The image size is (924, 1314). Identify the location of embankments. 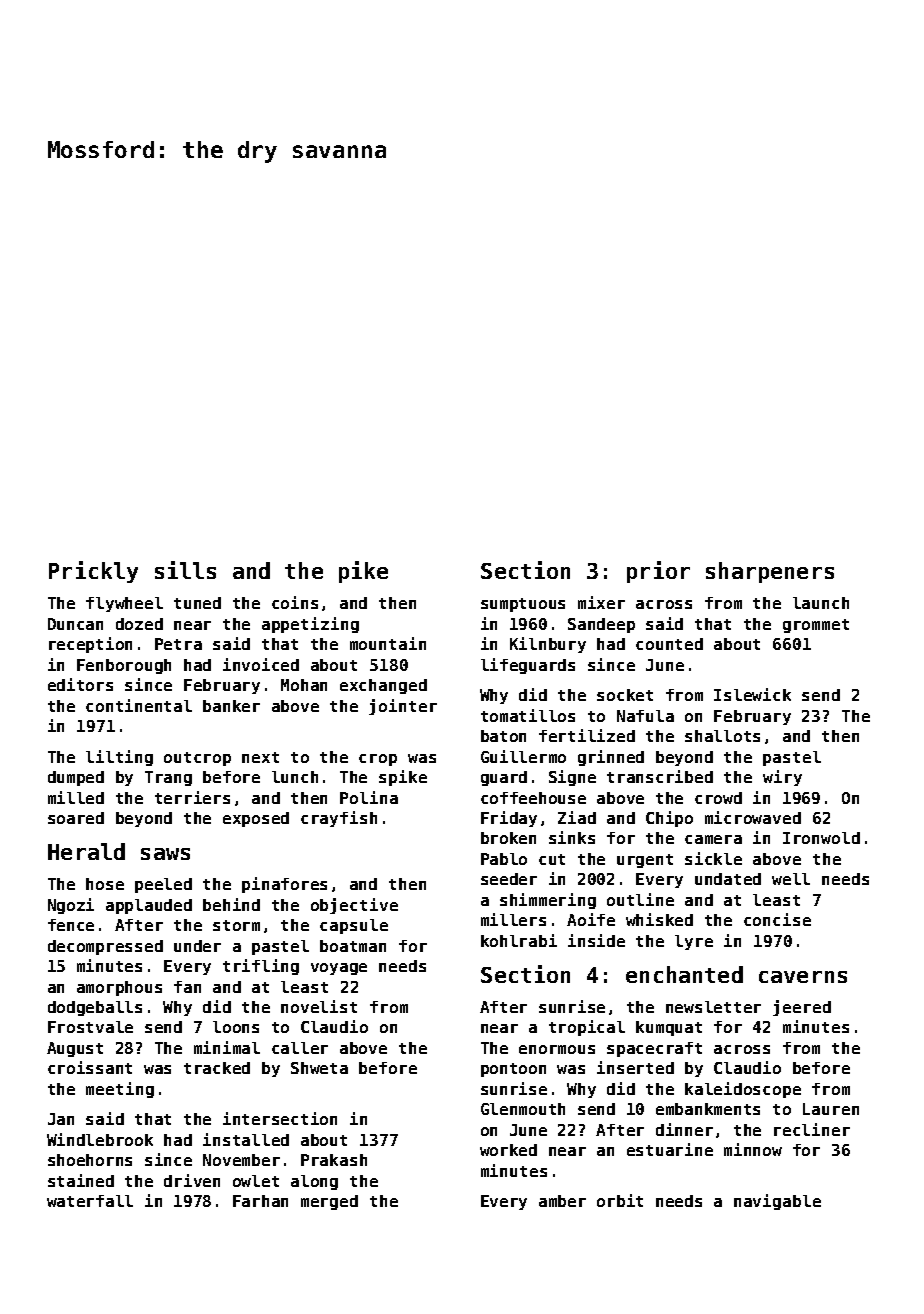
(708, 1109).
